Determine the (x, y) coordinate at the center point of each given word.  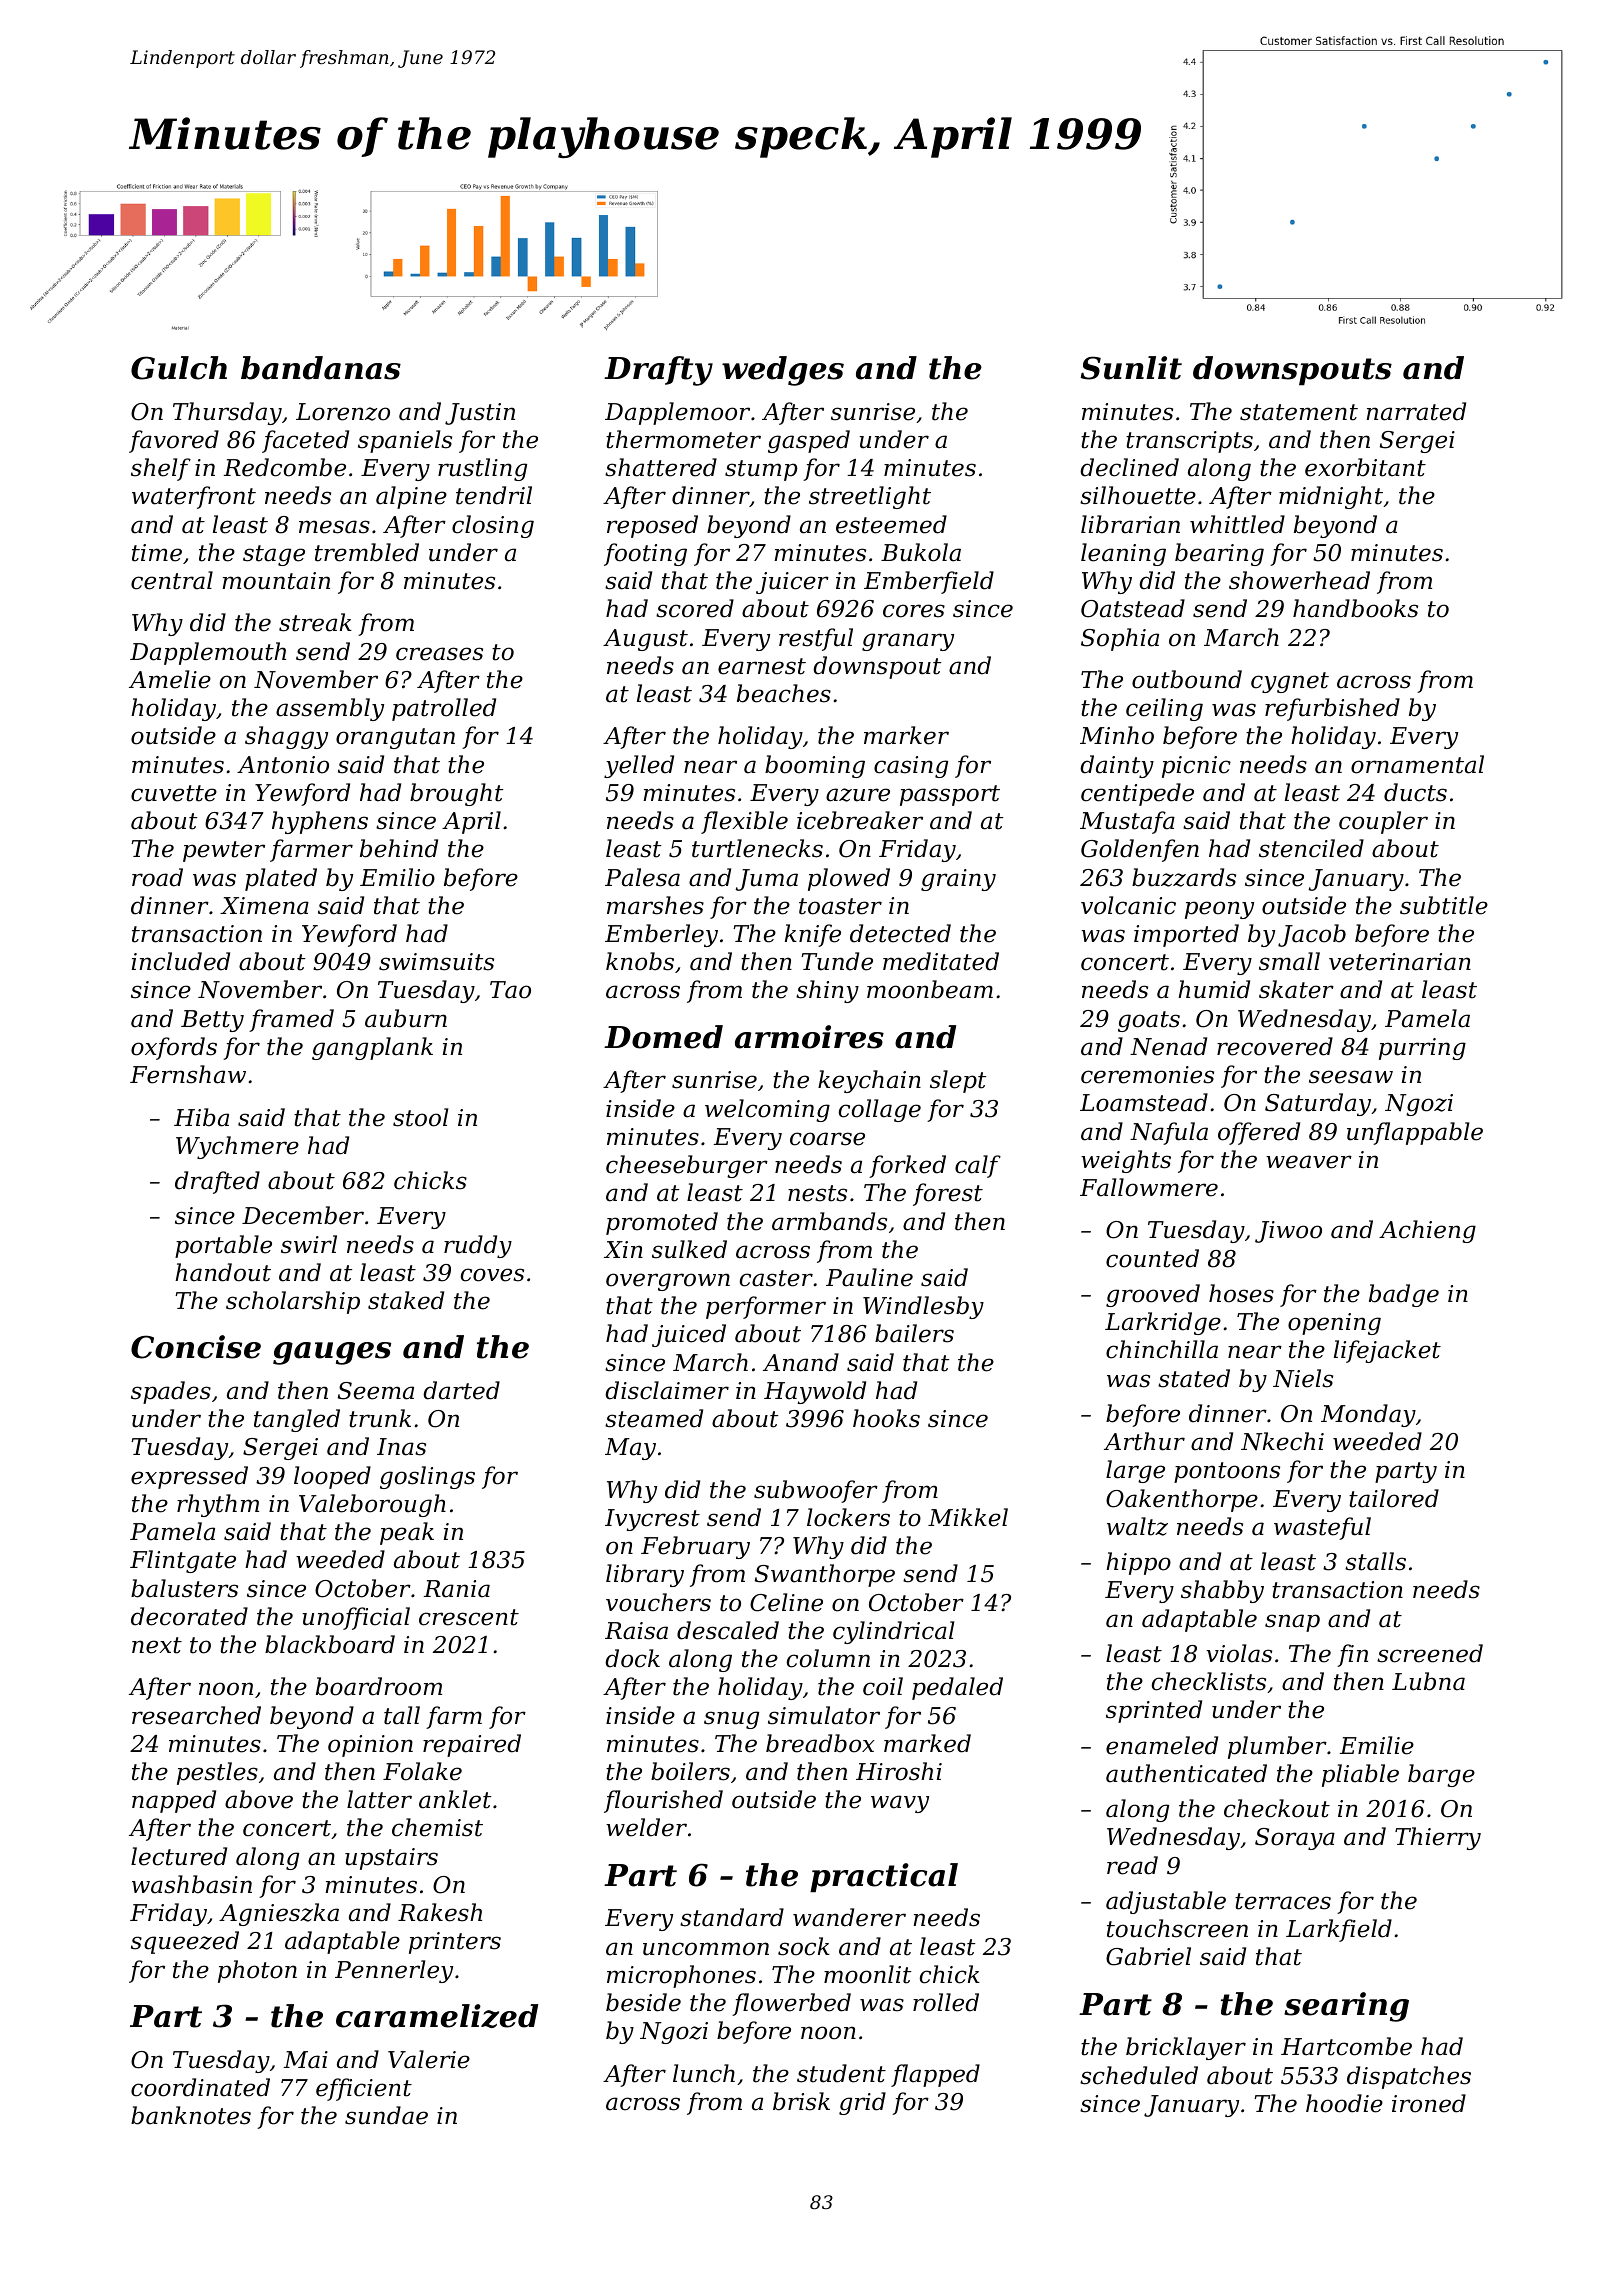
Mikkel (968, 1517)
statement (1299, 412)
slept (958, 1081)
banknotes (191, 2115)
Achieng (1427, 1231)
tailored (1394, 1498)
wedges (783, 371)
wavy (900, 1804)
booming (815, 766)
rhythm (218, 1505)
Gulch (179, 368)
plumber (1277, 1747)
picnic (1196, 767)
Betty (212, 1021)
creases (439, 654)
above (259, 1799)
